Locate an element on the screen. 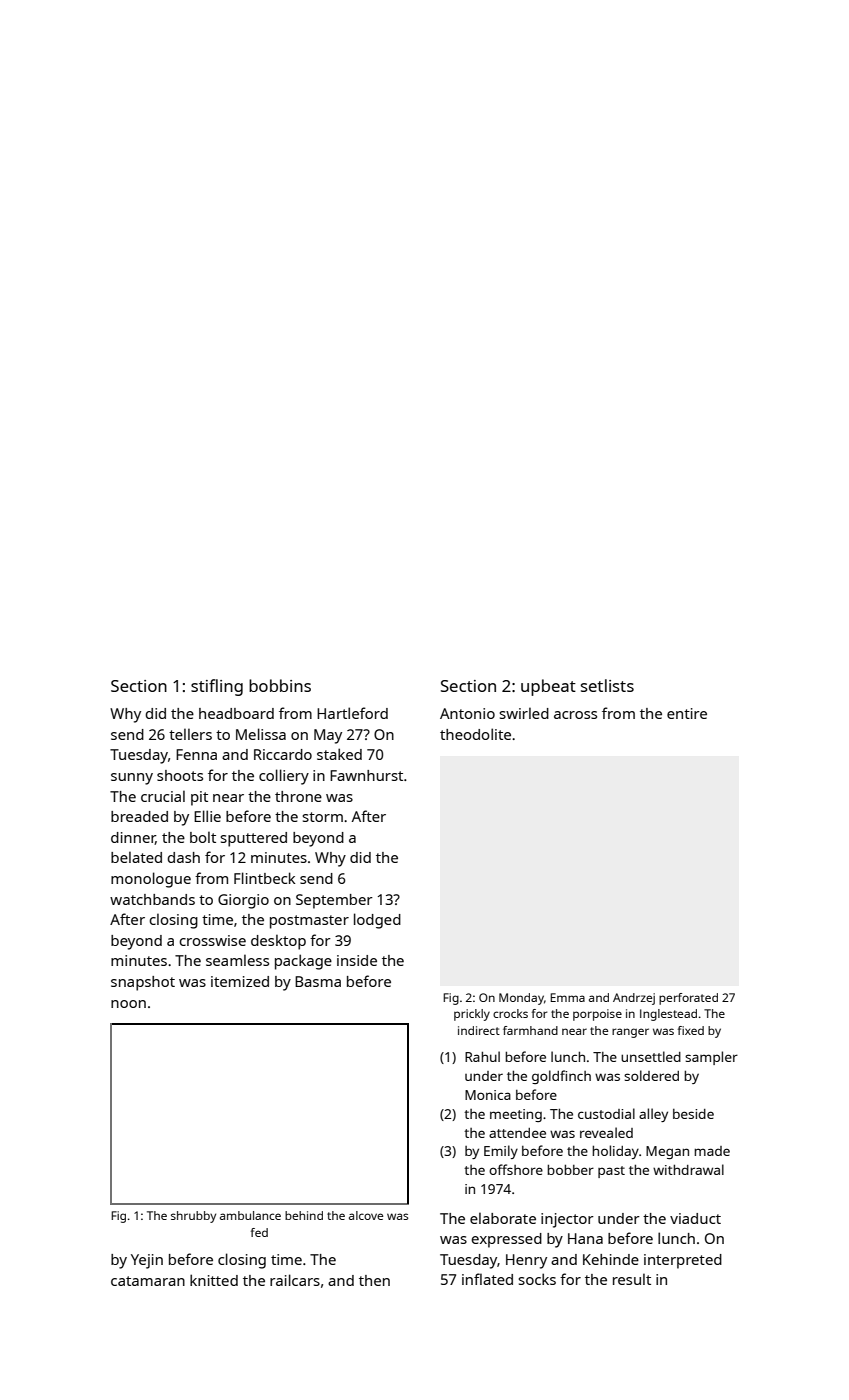 This screenshot has height=1400, width=849. Giorgio is located at coordinates (243, 901).
